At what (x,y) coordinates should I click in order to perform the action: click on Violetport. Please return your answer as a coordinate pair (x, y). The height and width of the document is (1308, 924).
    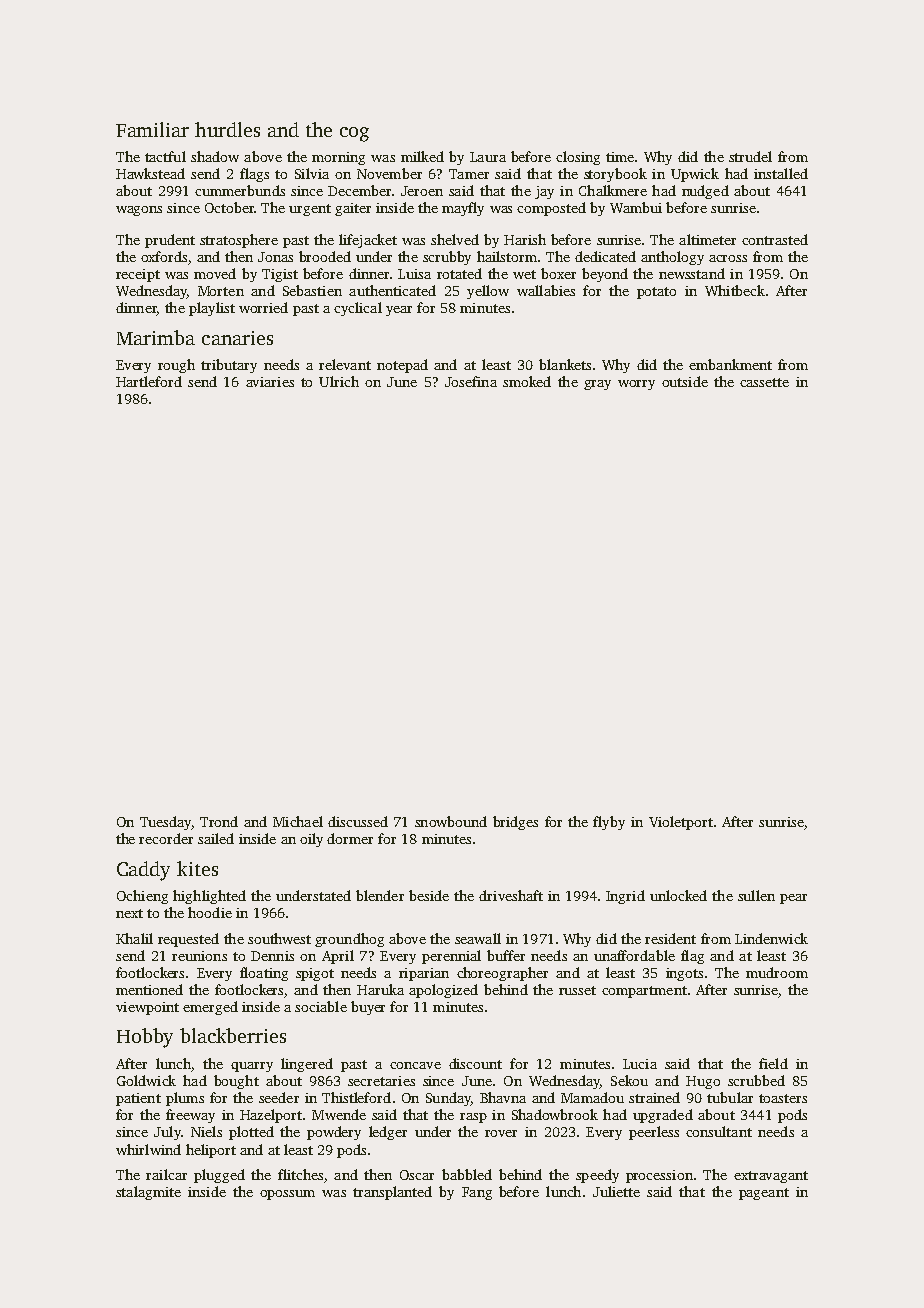
    Looking at the image, I should click on (681, 823).
